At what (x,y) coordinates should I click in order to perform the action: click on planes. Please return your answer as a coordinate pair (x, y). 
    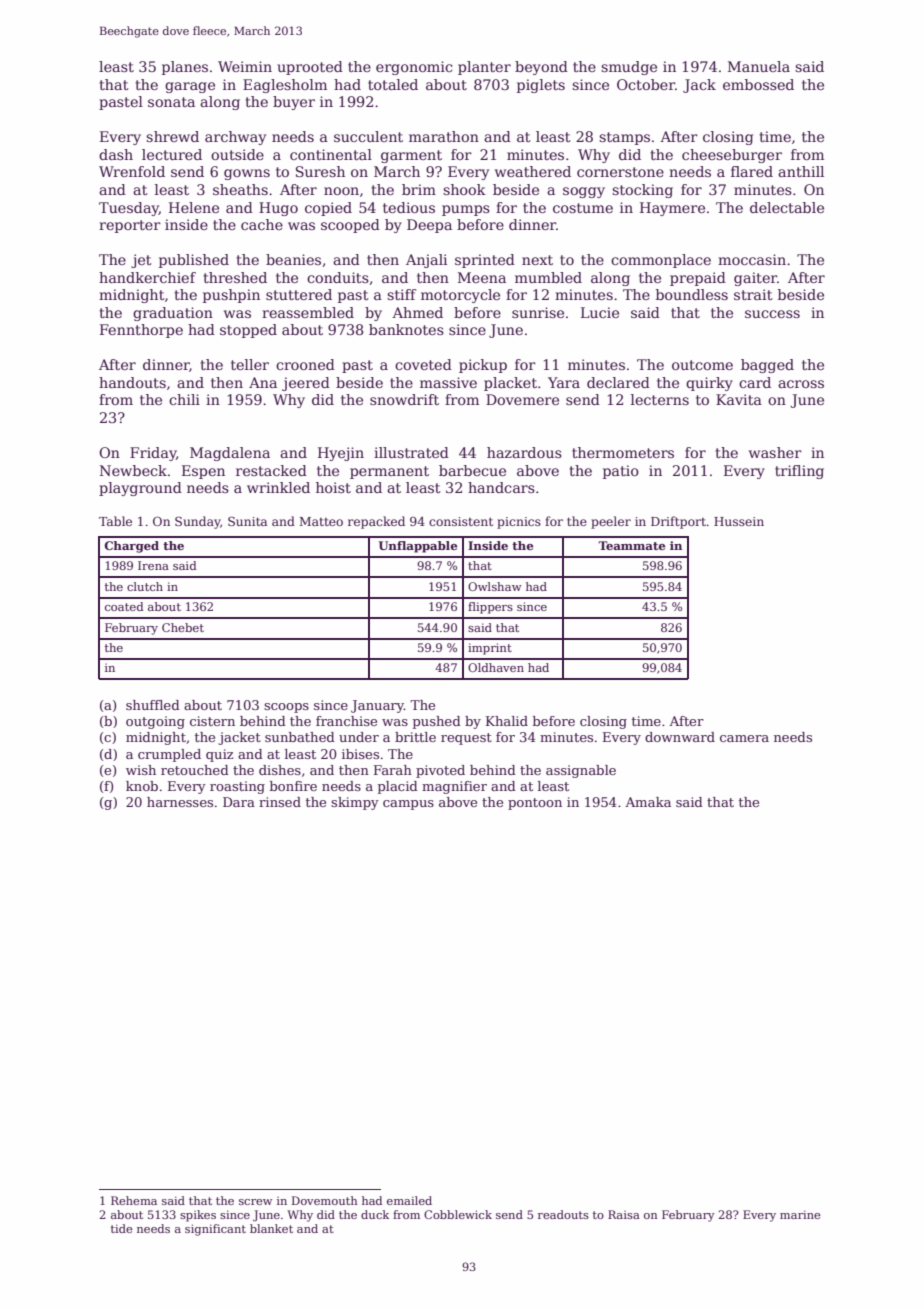
    Looking at the image, I should click on (185, 68).
